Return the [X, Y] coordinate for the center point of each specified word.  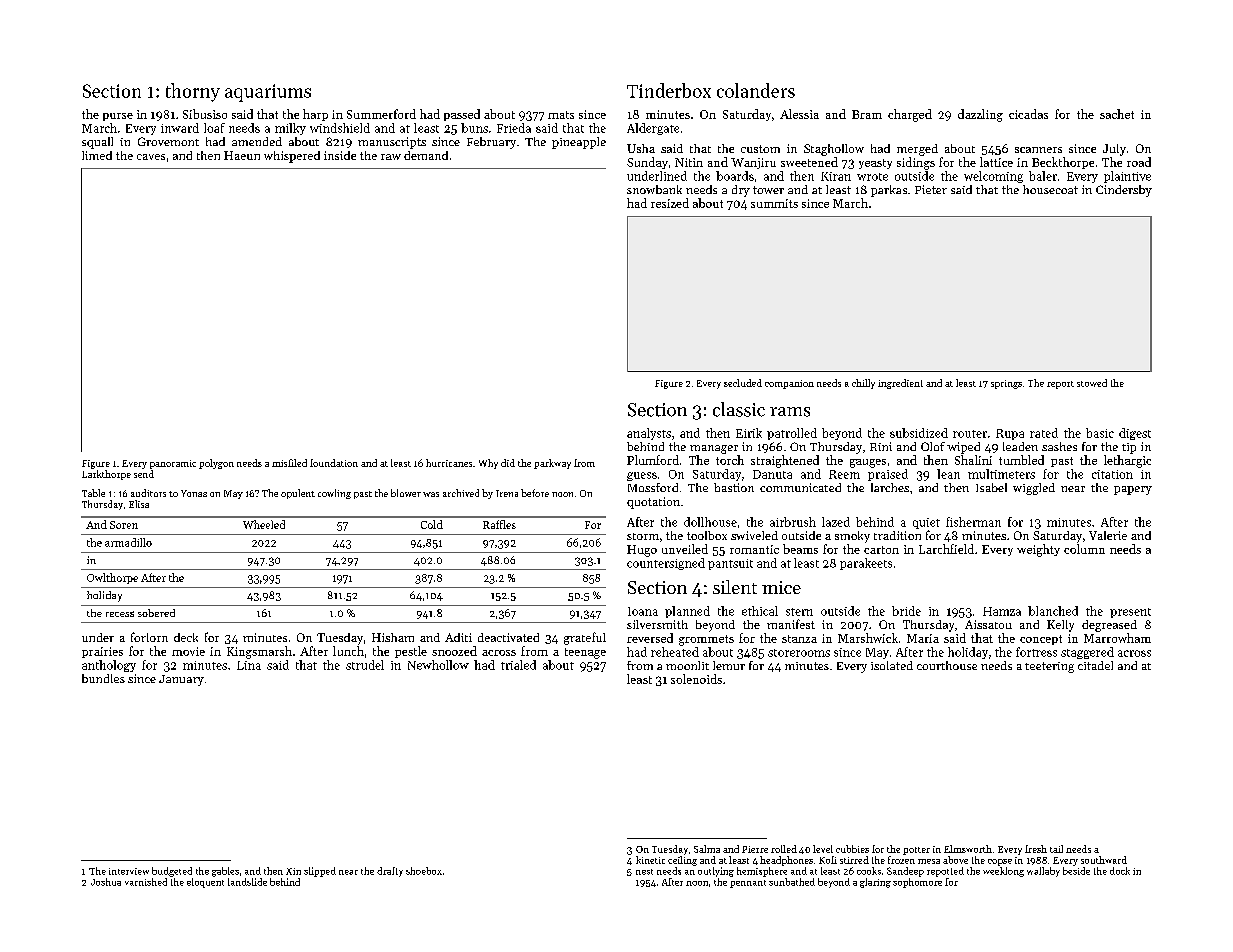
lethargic [1127, 461]
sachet [1117, 114]
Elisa [139, 504]
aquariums [268, 93]
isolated [892, 665]
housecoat [1050, 189]
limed [97, 155]
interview [129, 871]
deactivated [508, 637]
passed [462, 115]
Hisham [393, 637]
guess [642, 476]
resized [670, 203]
